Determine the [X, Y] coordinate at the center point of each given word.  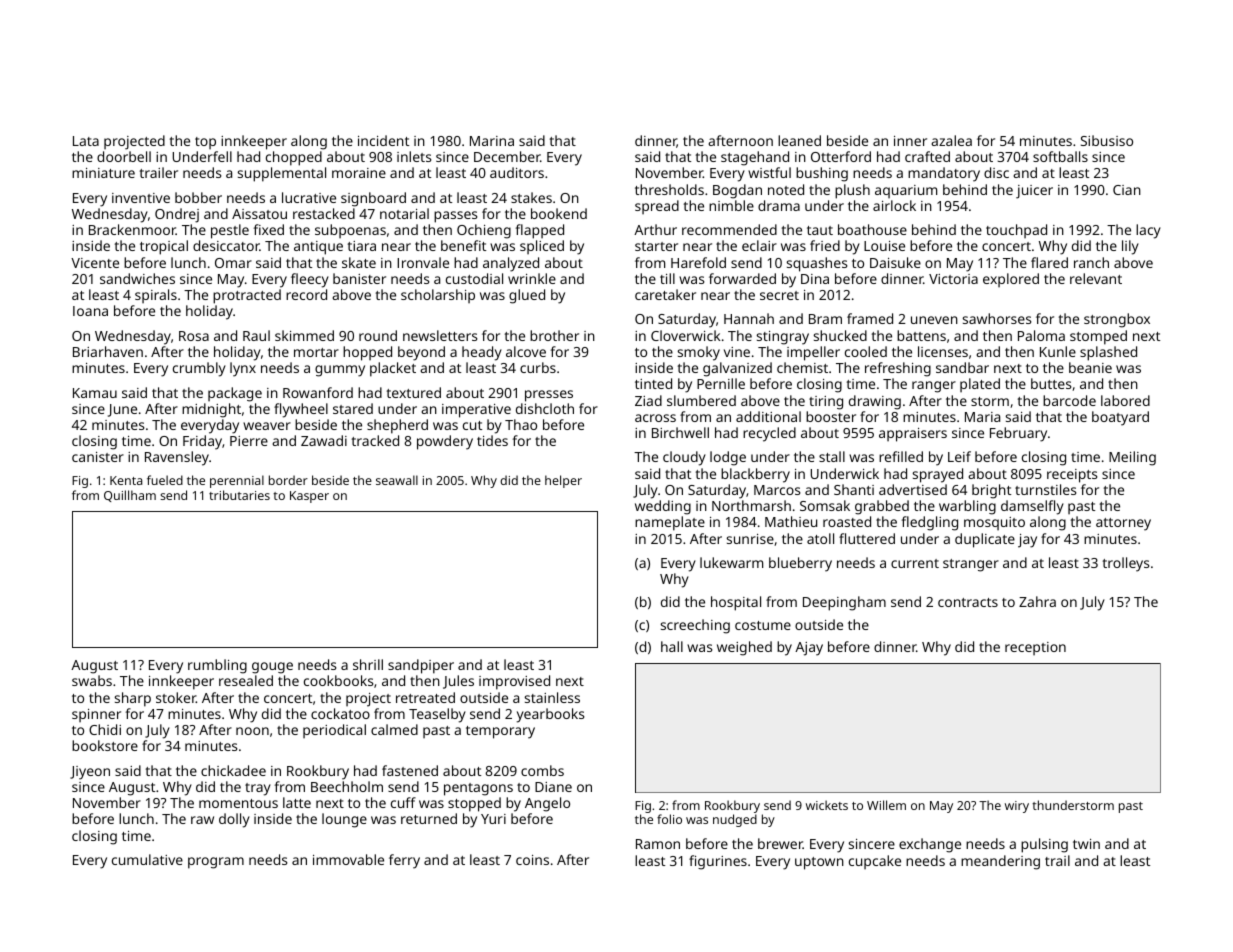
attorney [1123, 524]
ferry [404, 861]
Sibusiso [1107, 140]
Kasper [309, 497]
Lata [86, 141]
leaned [799, 140]
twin [1086, 844]
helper [563, 481]
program [216, 863]
